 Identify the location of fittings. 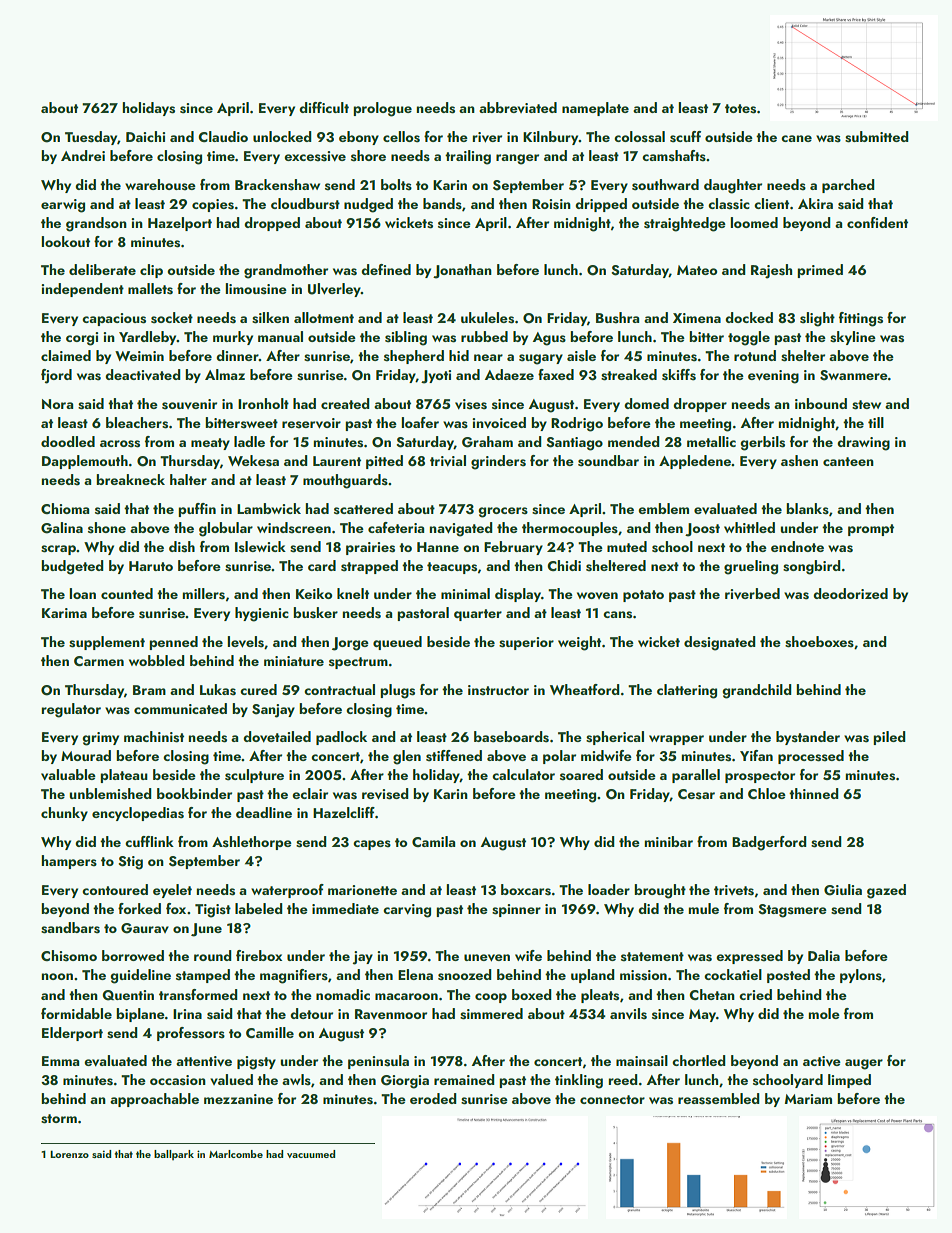
(861, 319).
